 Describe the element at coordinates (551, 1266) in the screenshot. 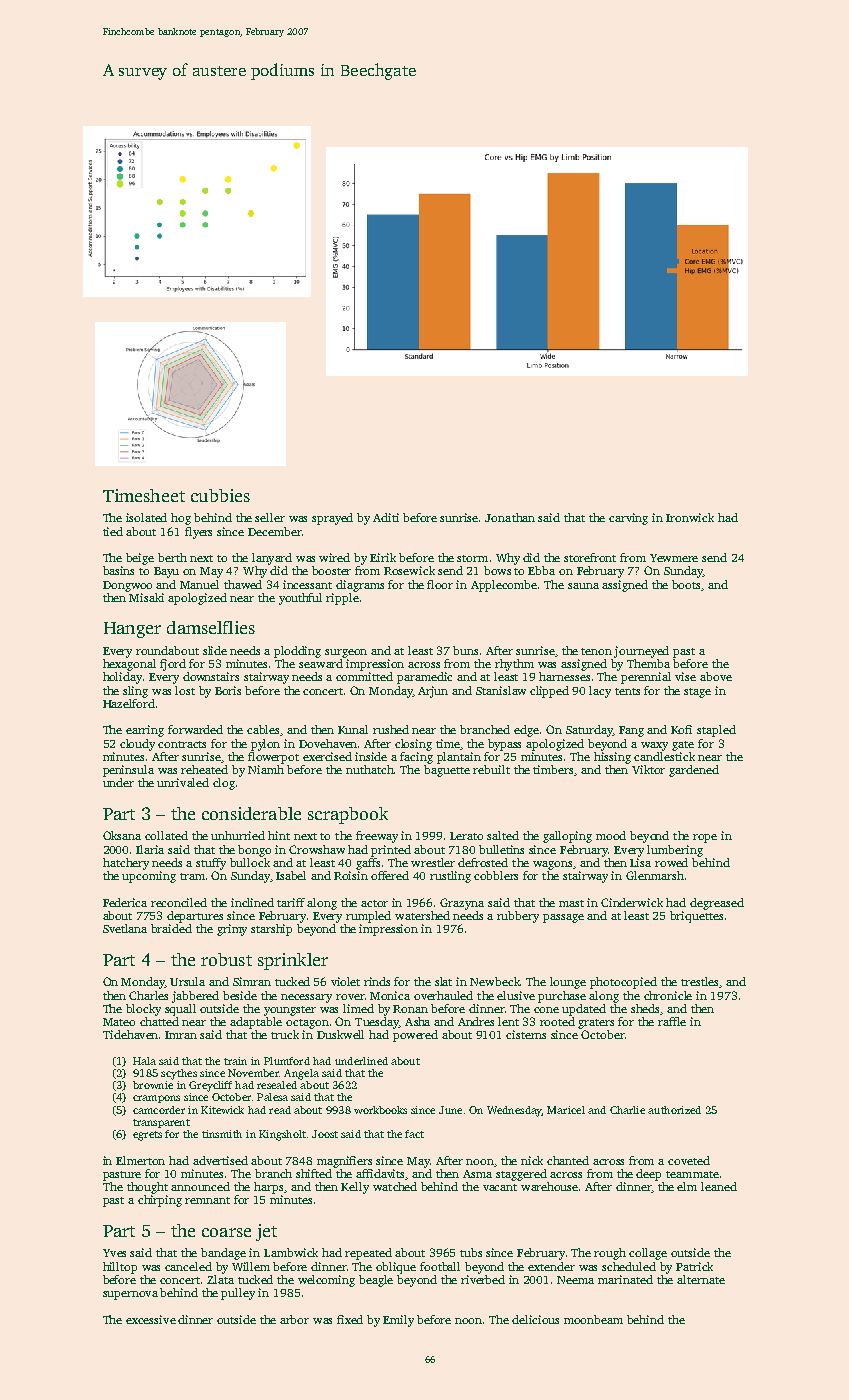

I see `extender` at that location.
